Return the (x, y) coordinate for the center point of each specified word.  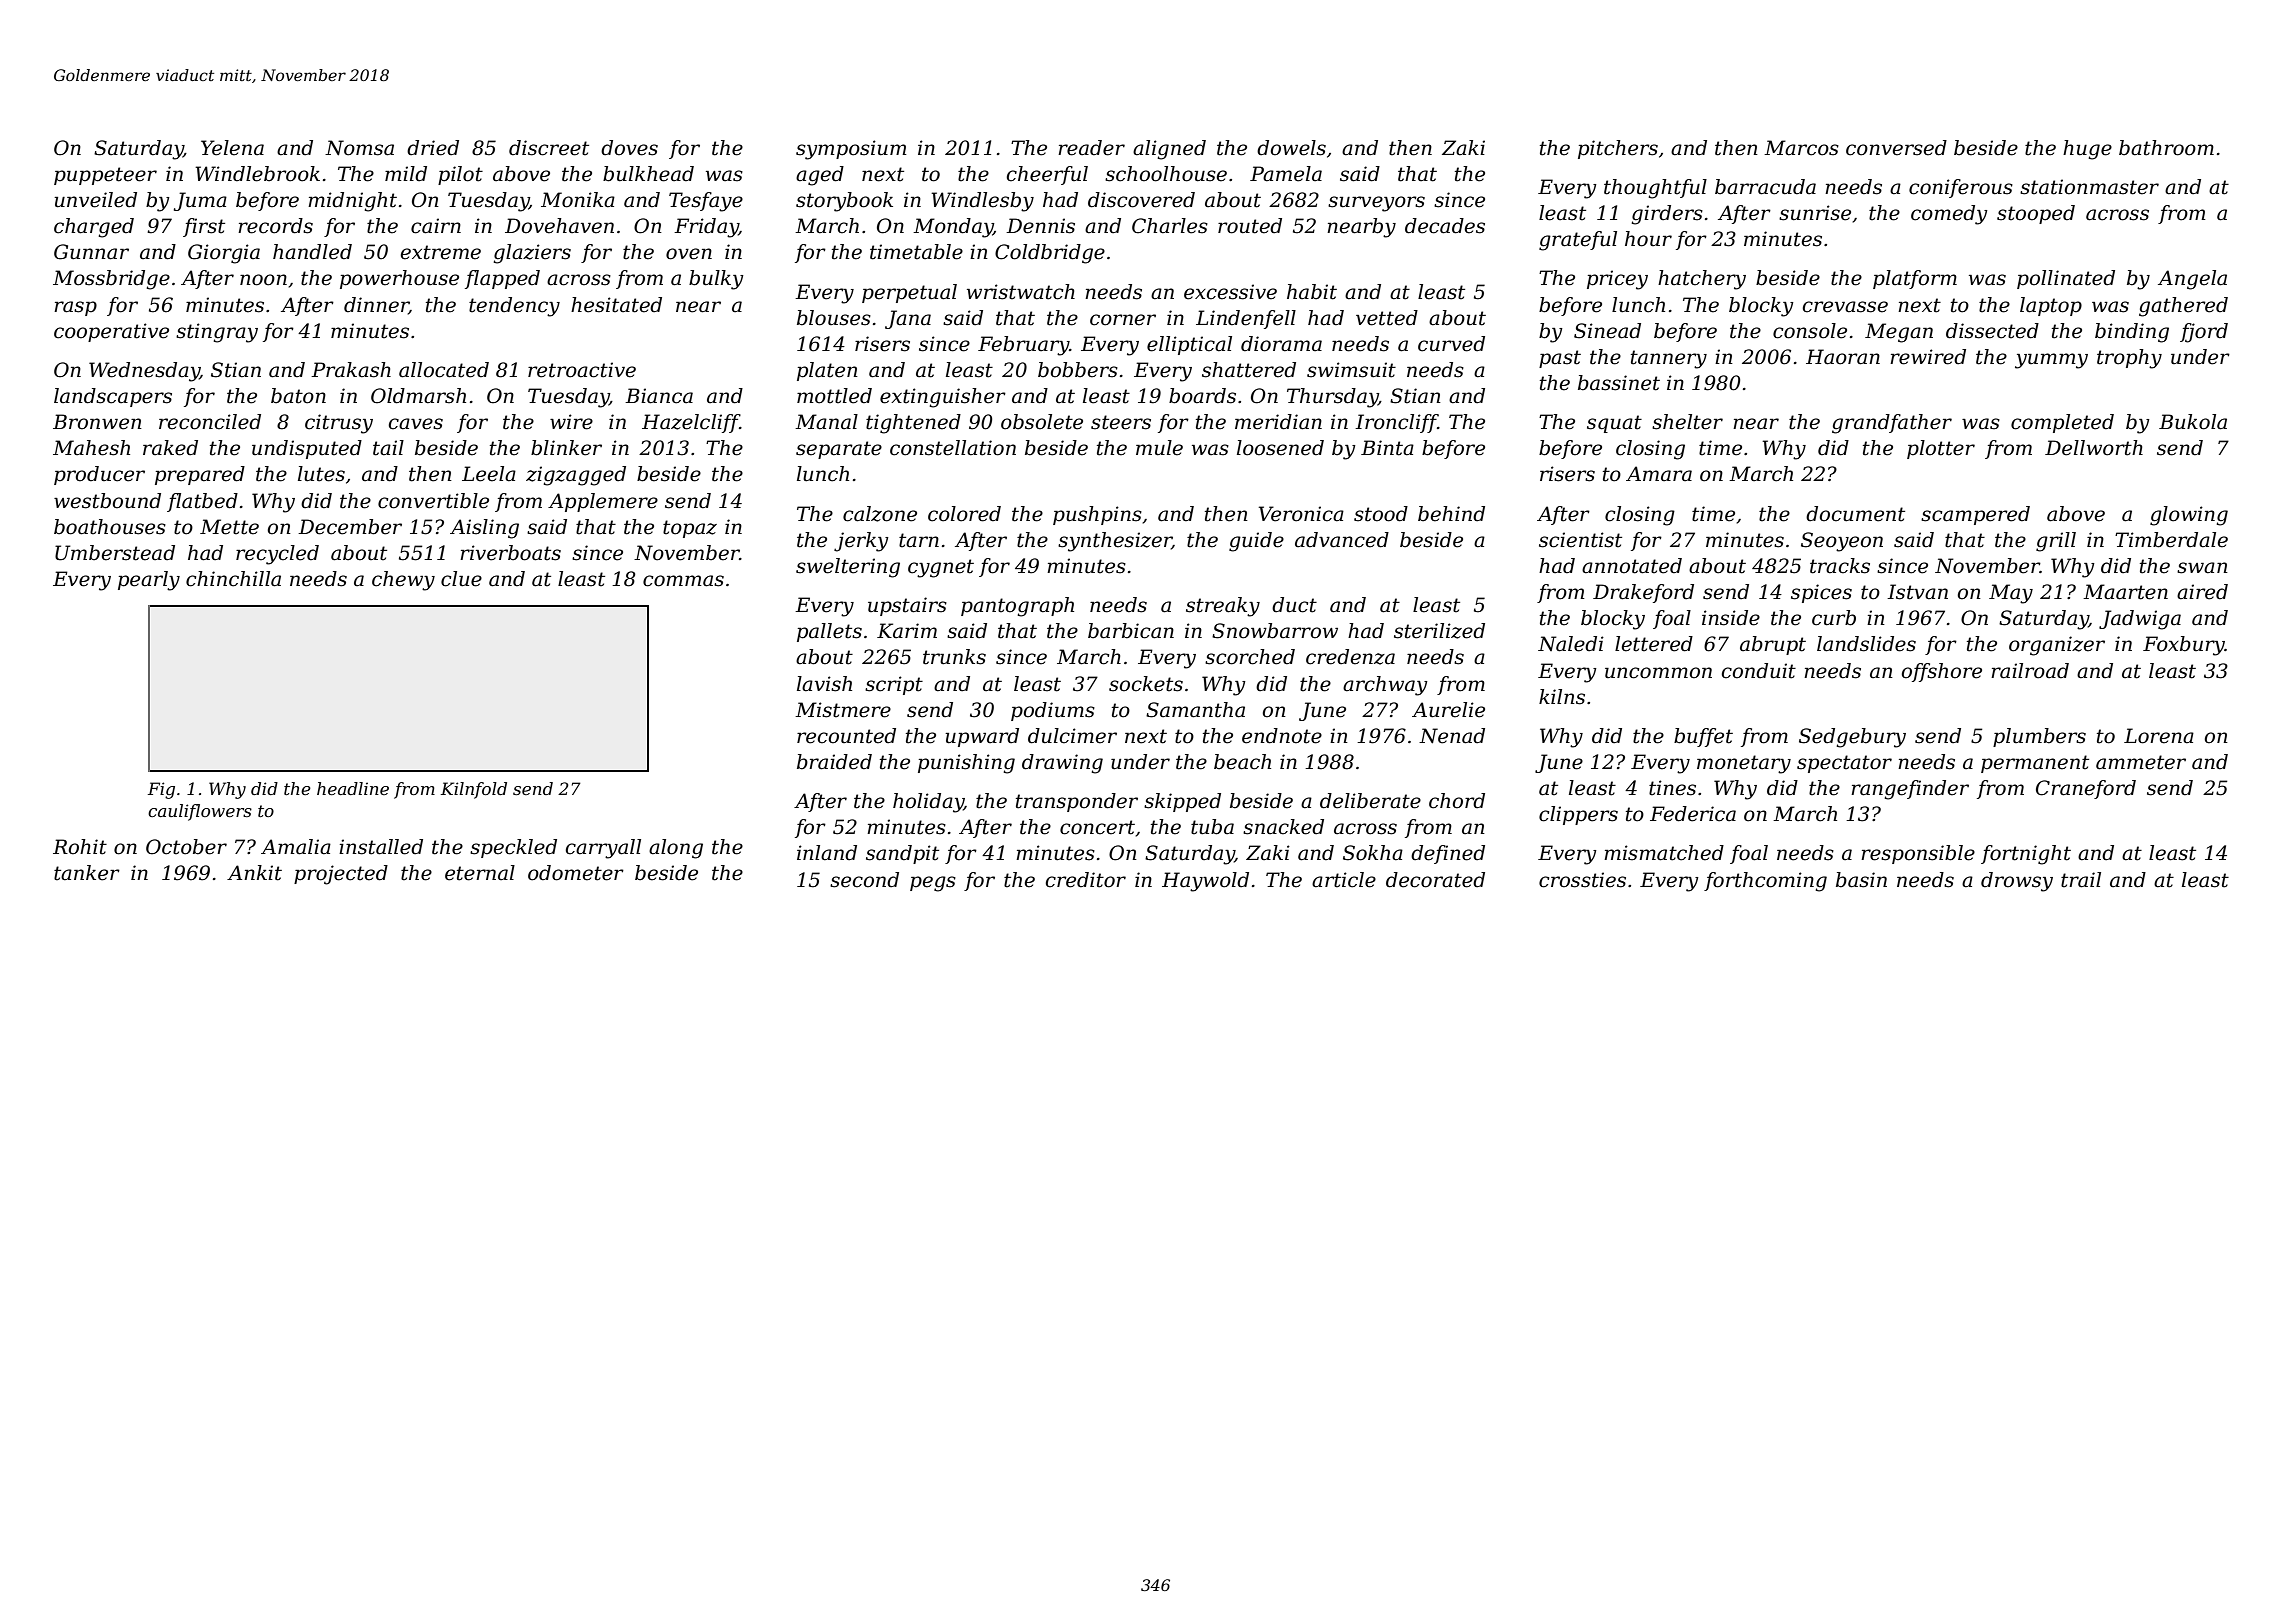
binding (2132, 333)
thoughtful (1655, 189)
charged (94, 228)
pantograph (1017, 607)
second (864, 880)
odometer (576, 873)
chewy (403, 581)
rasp (75, 308)
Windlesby (982, 202)
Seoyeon (1842, 542)
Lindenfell (1246, 319)
